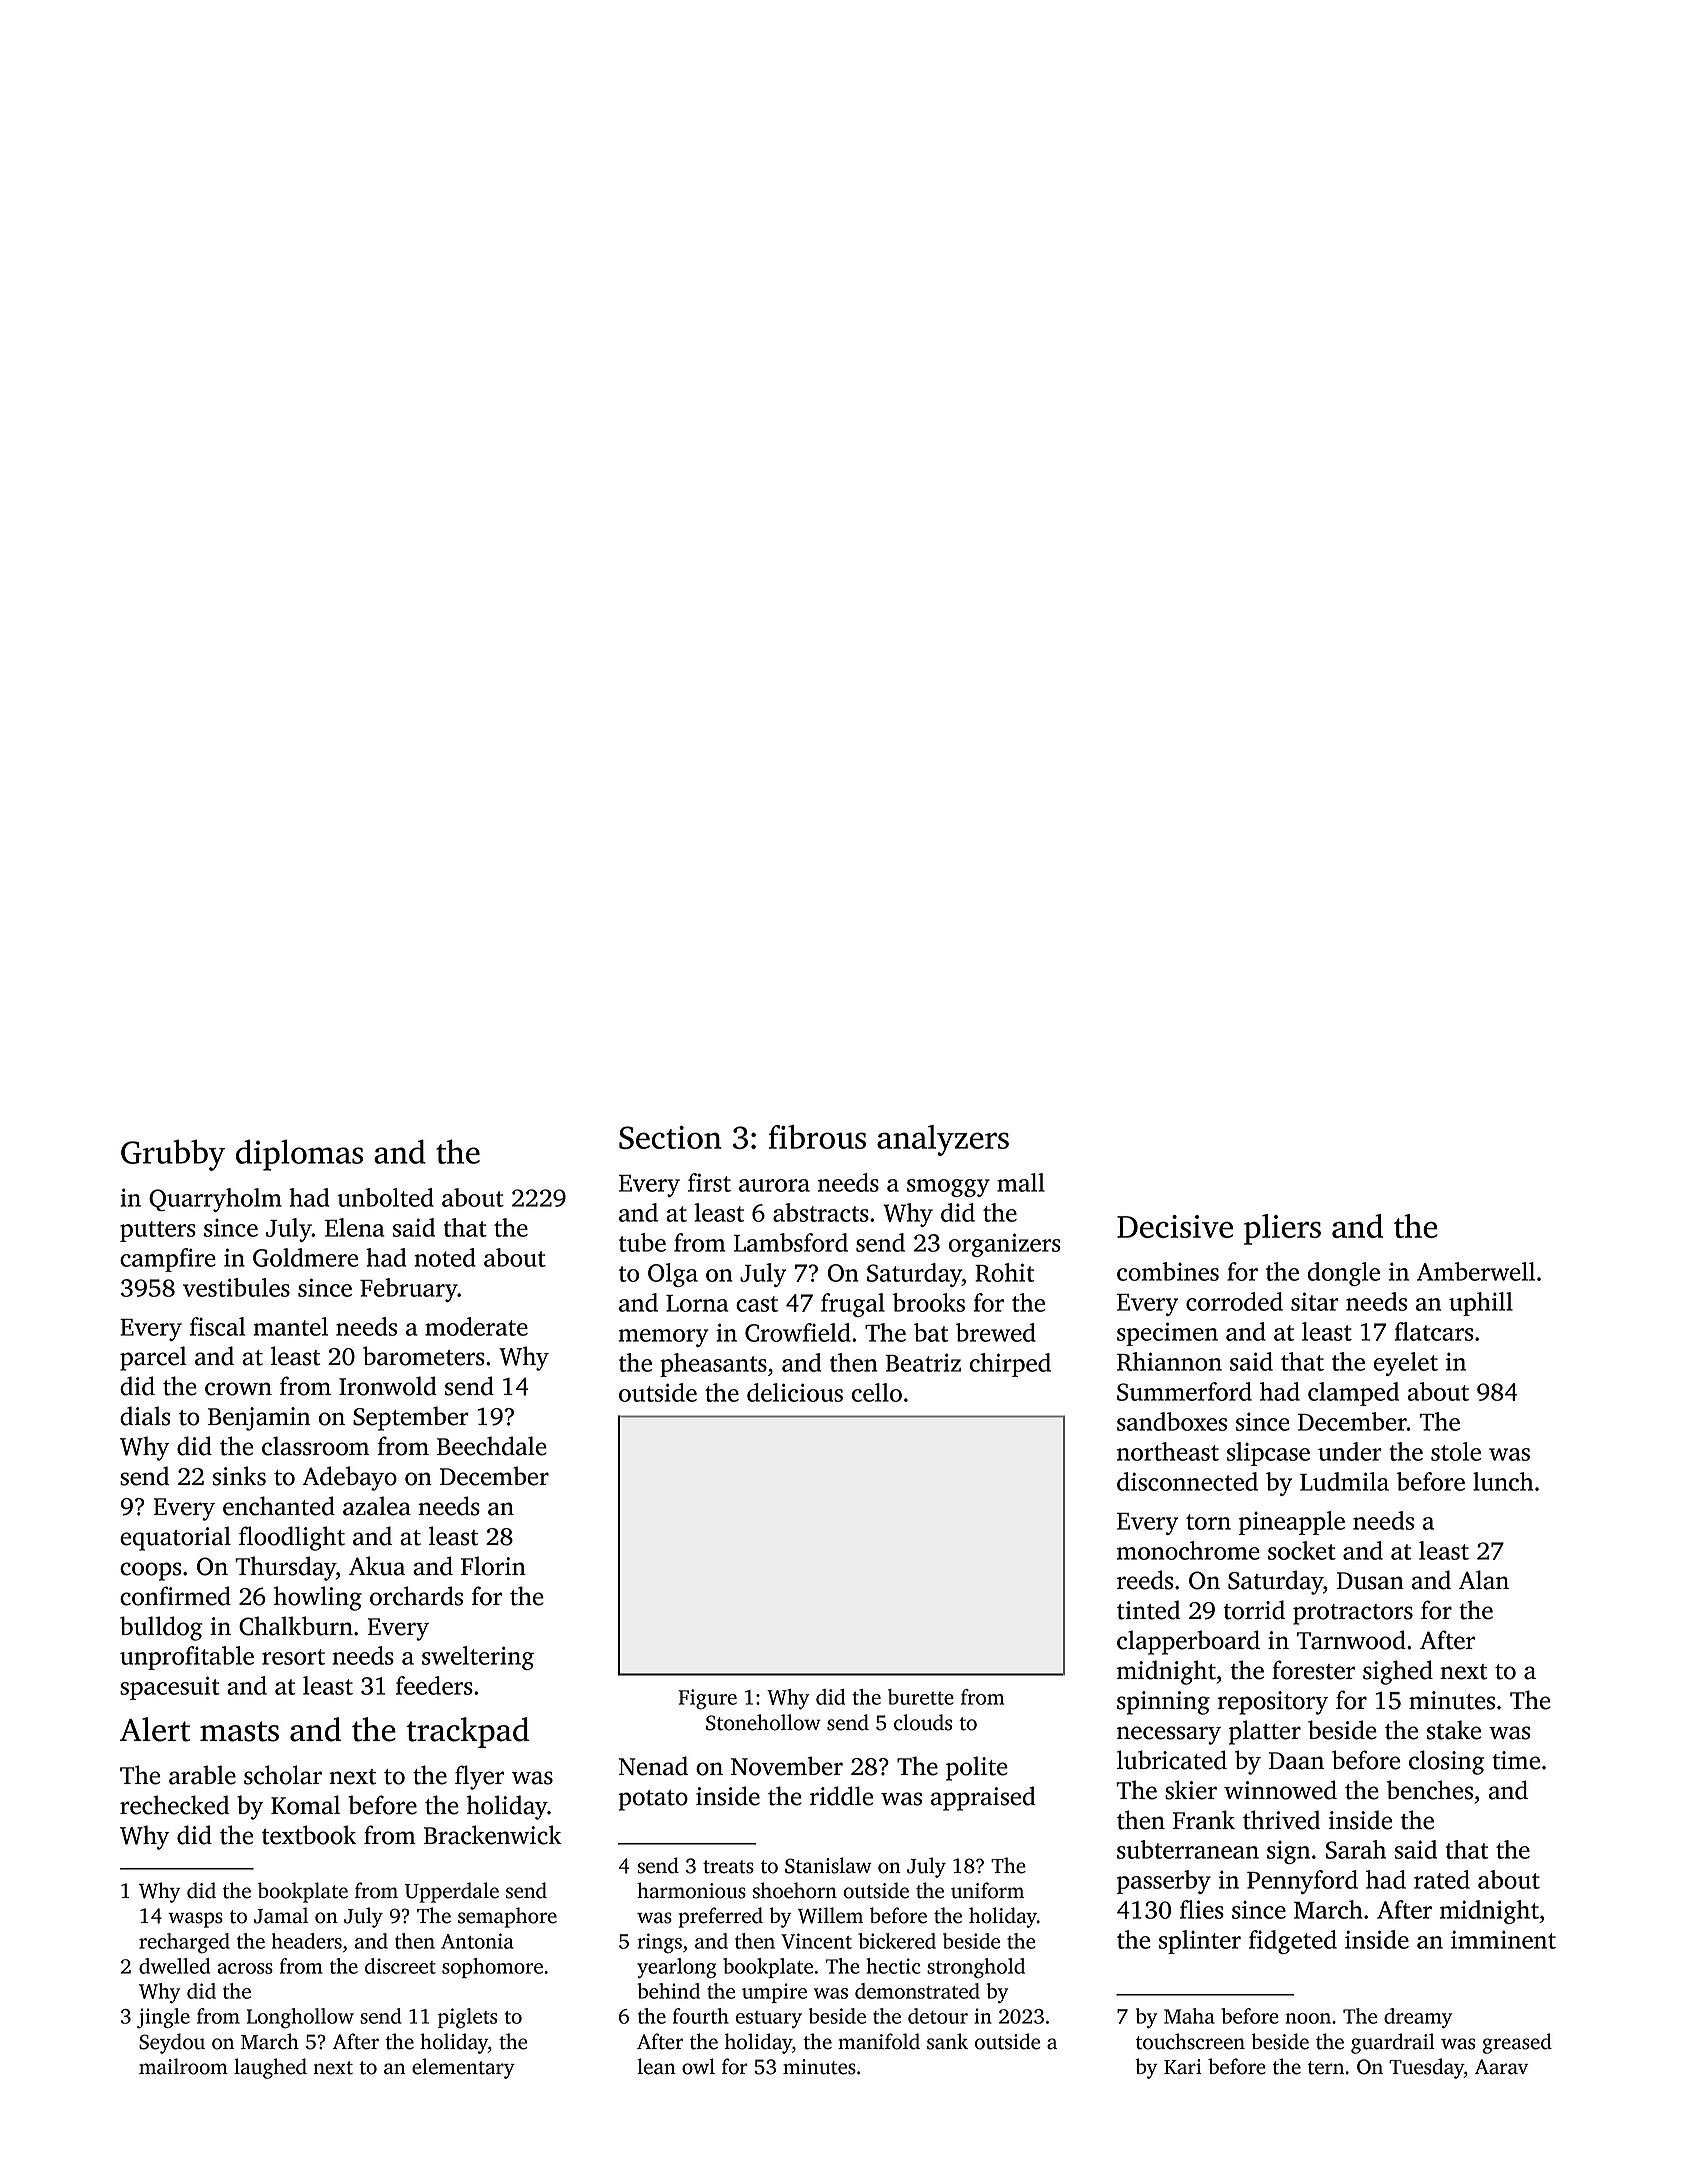 This document has height=2178, width=1683. What do you see at coordinates (175, 1538) in the document?
I see `equatorial` at bounding box center [175, 1538].
